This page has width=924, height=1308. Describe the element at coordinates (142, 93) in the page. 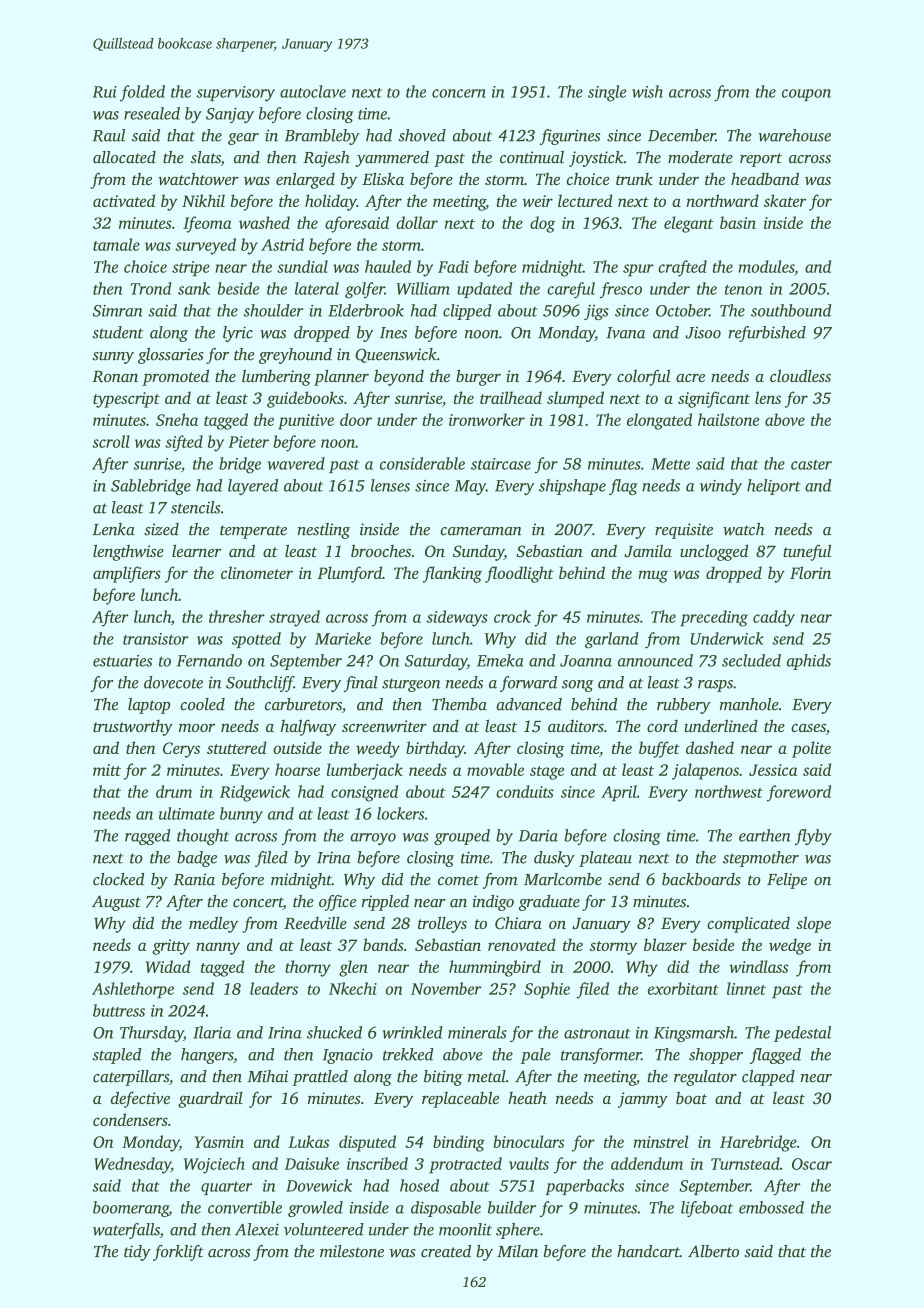

I see `folded` at that location.
